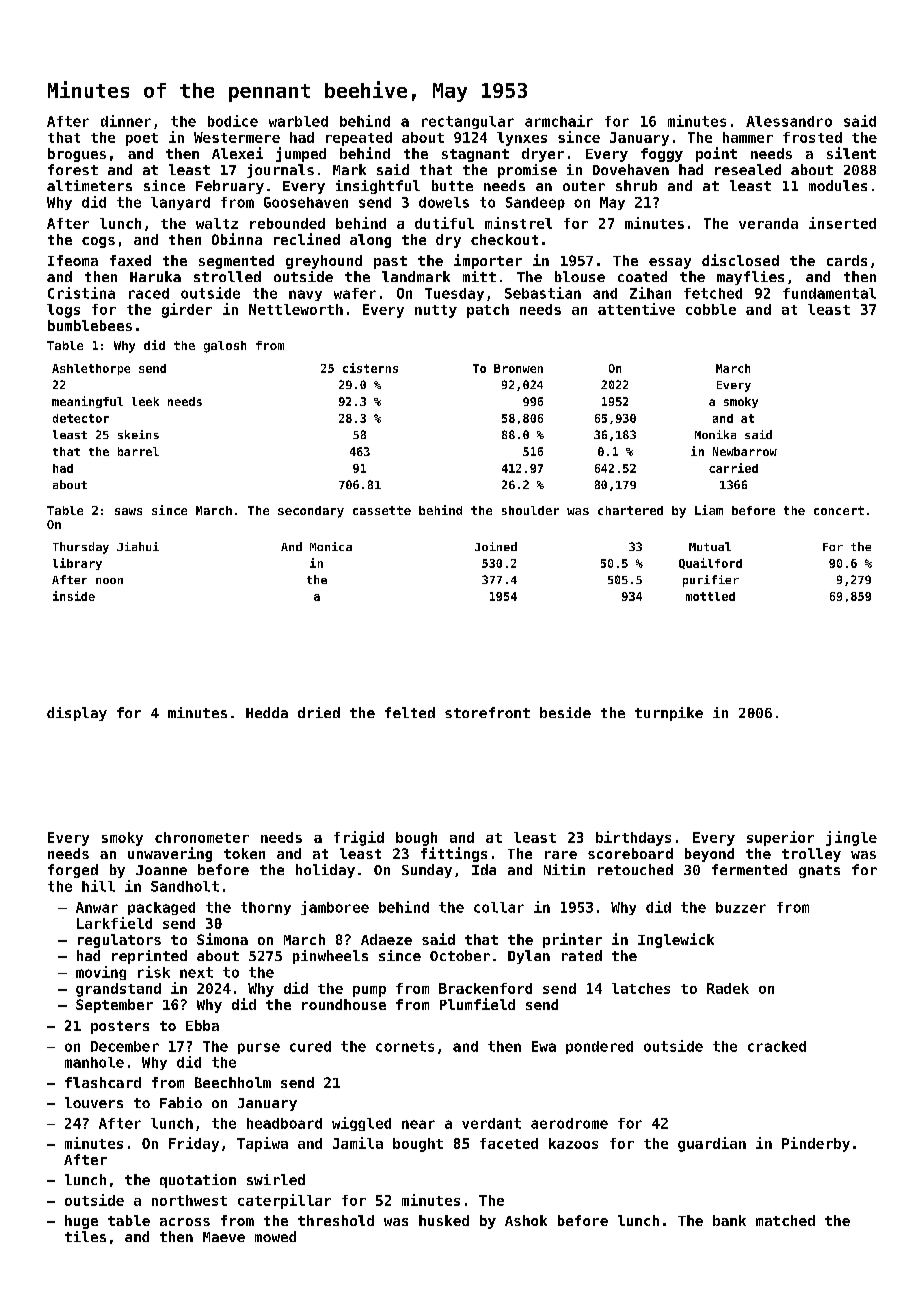 The image size is (924, 1314). Describe the element at coordinates (715, 434) in the screenshot. I see `Monika` at that location.
